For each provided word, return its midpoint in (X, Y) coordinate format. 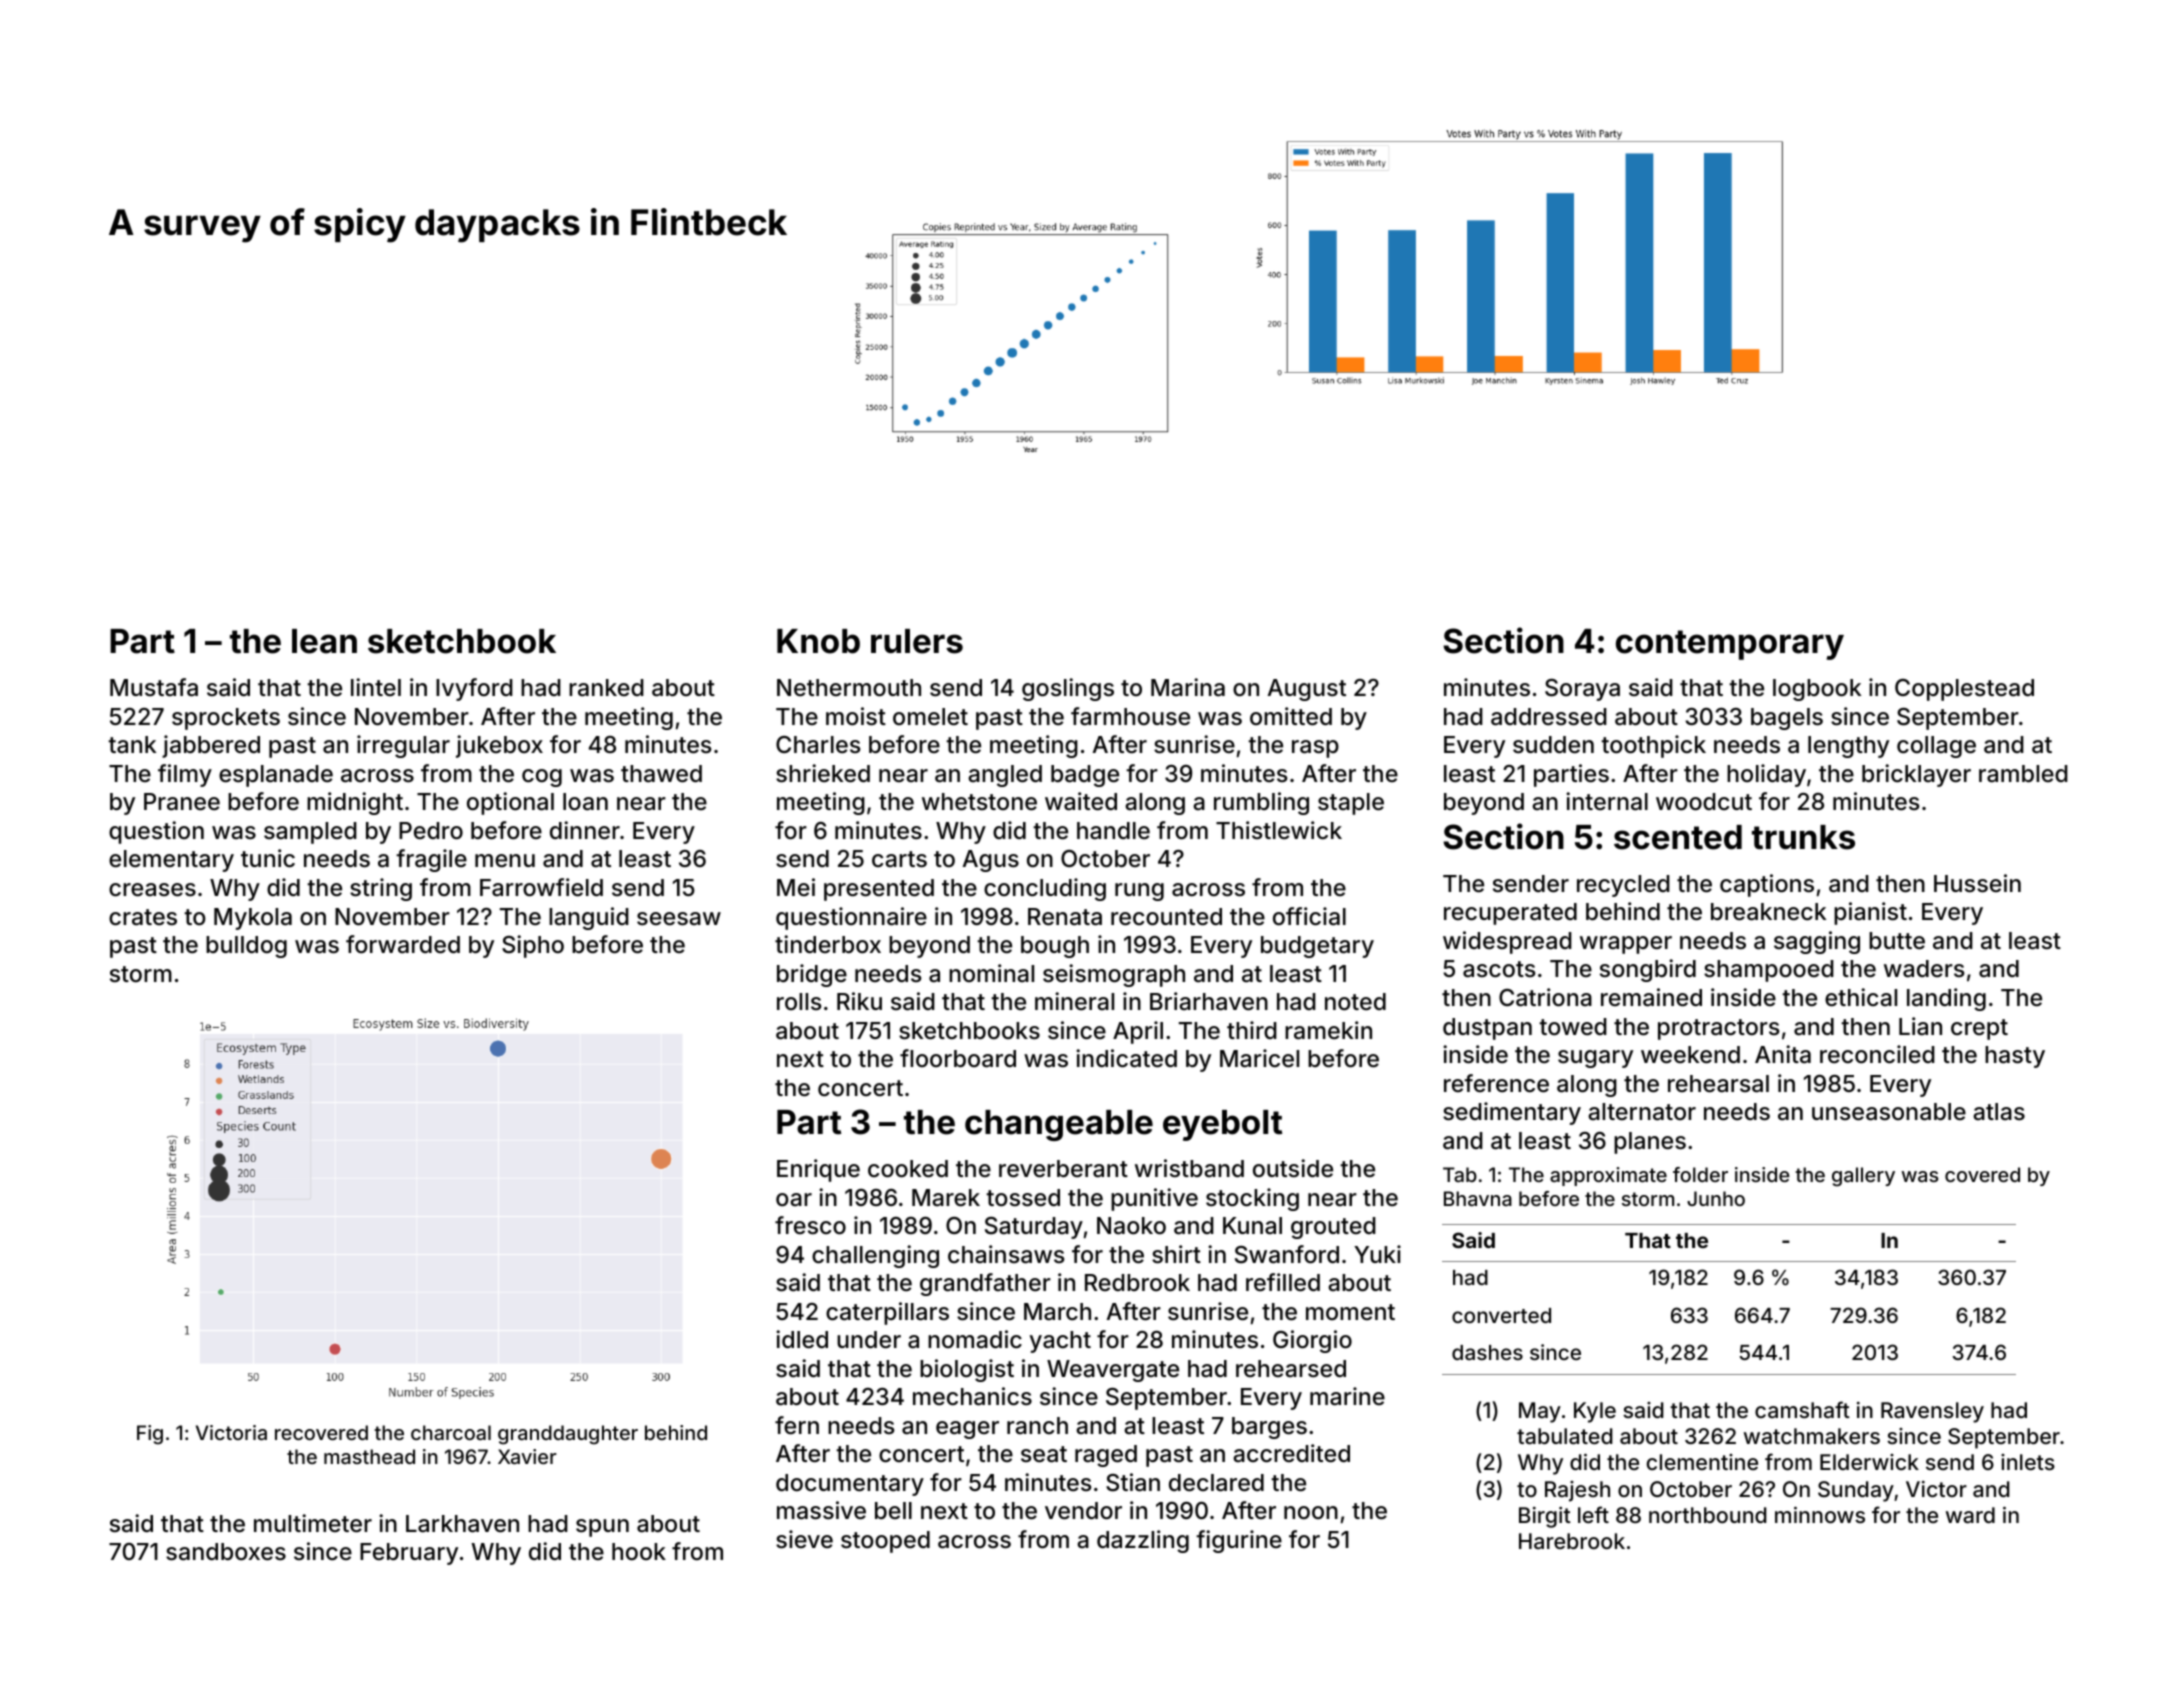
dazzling (1143, 1541)
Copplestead (1964, 690)
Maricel (1259, 1058)
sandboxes (226, 1552)
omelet (930, 717)
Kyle (1595, 1412)
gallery (1863, 1177)
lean (324, 641)
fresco (810, 1225)
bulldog (246, 947)
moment (1350, 1312)
